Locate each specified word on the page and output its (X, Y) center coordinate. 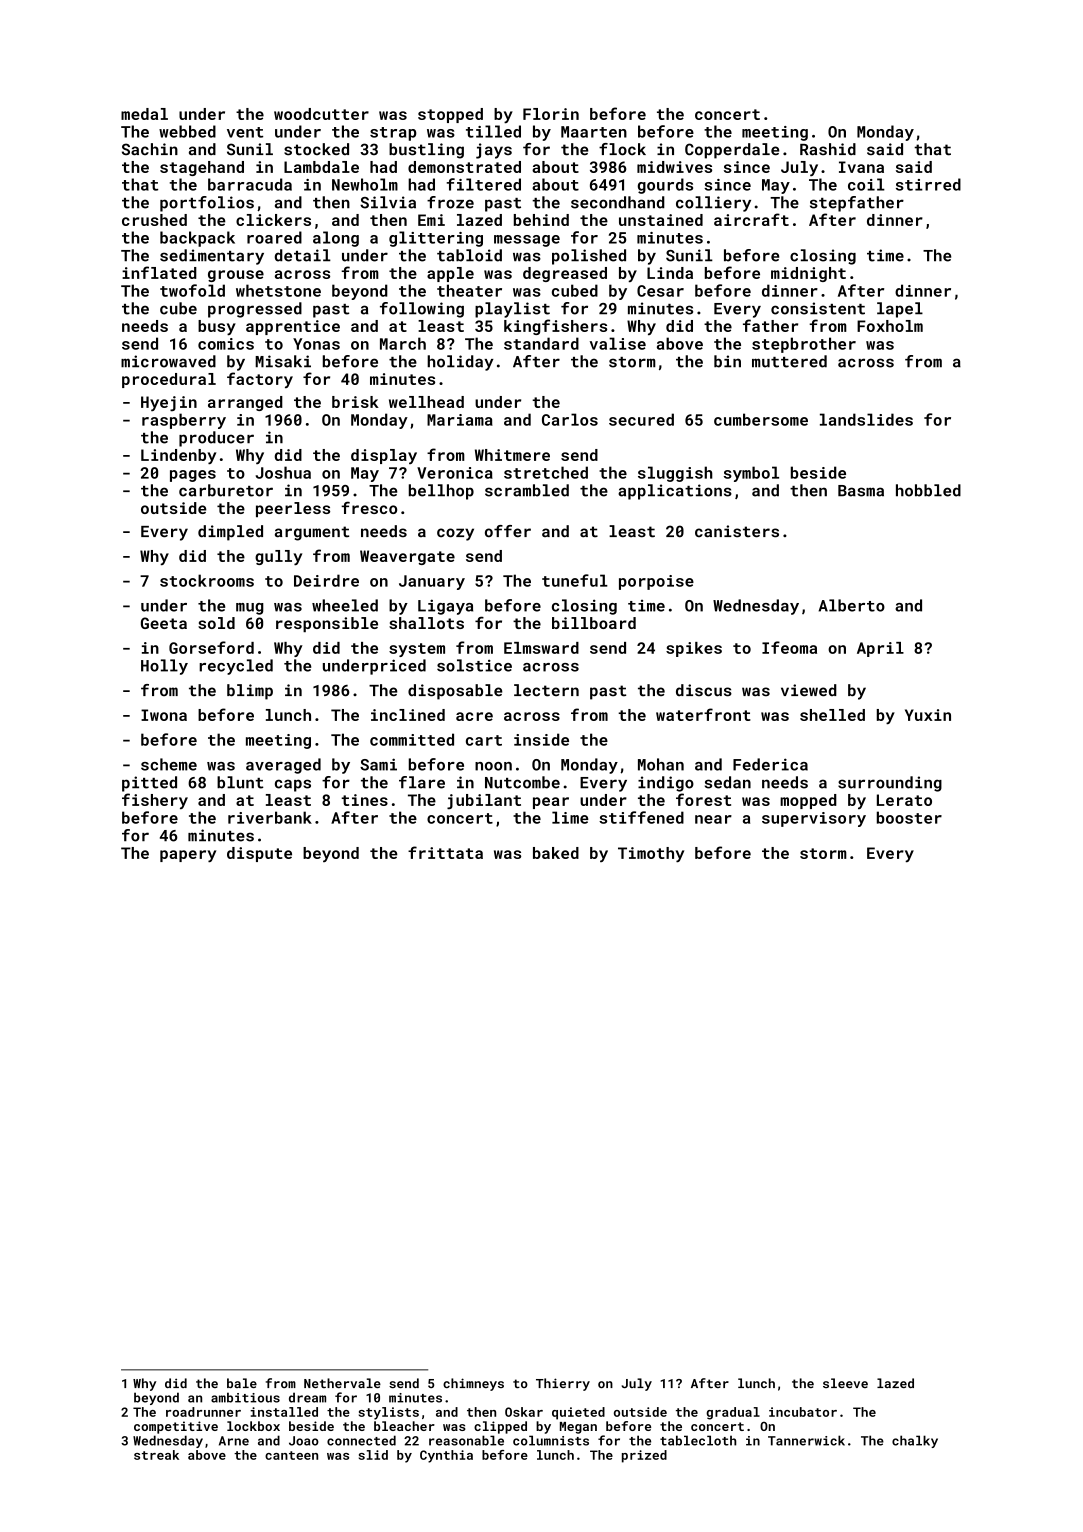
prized (644, 1456)
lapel (900, 310)
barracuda (250, 184)
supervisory (814, 819)
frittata (445, 852)
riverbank (270, 817)
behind (541, 220)
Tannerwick (806, 1440)
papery (188, 856)
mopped (808, 801)
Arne (234, 1441)
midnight (808, 274)
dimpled (230, 533)
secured (641, 419)
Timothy (651, 855)
